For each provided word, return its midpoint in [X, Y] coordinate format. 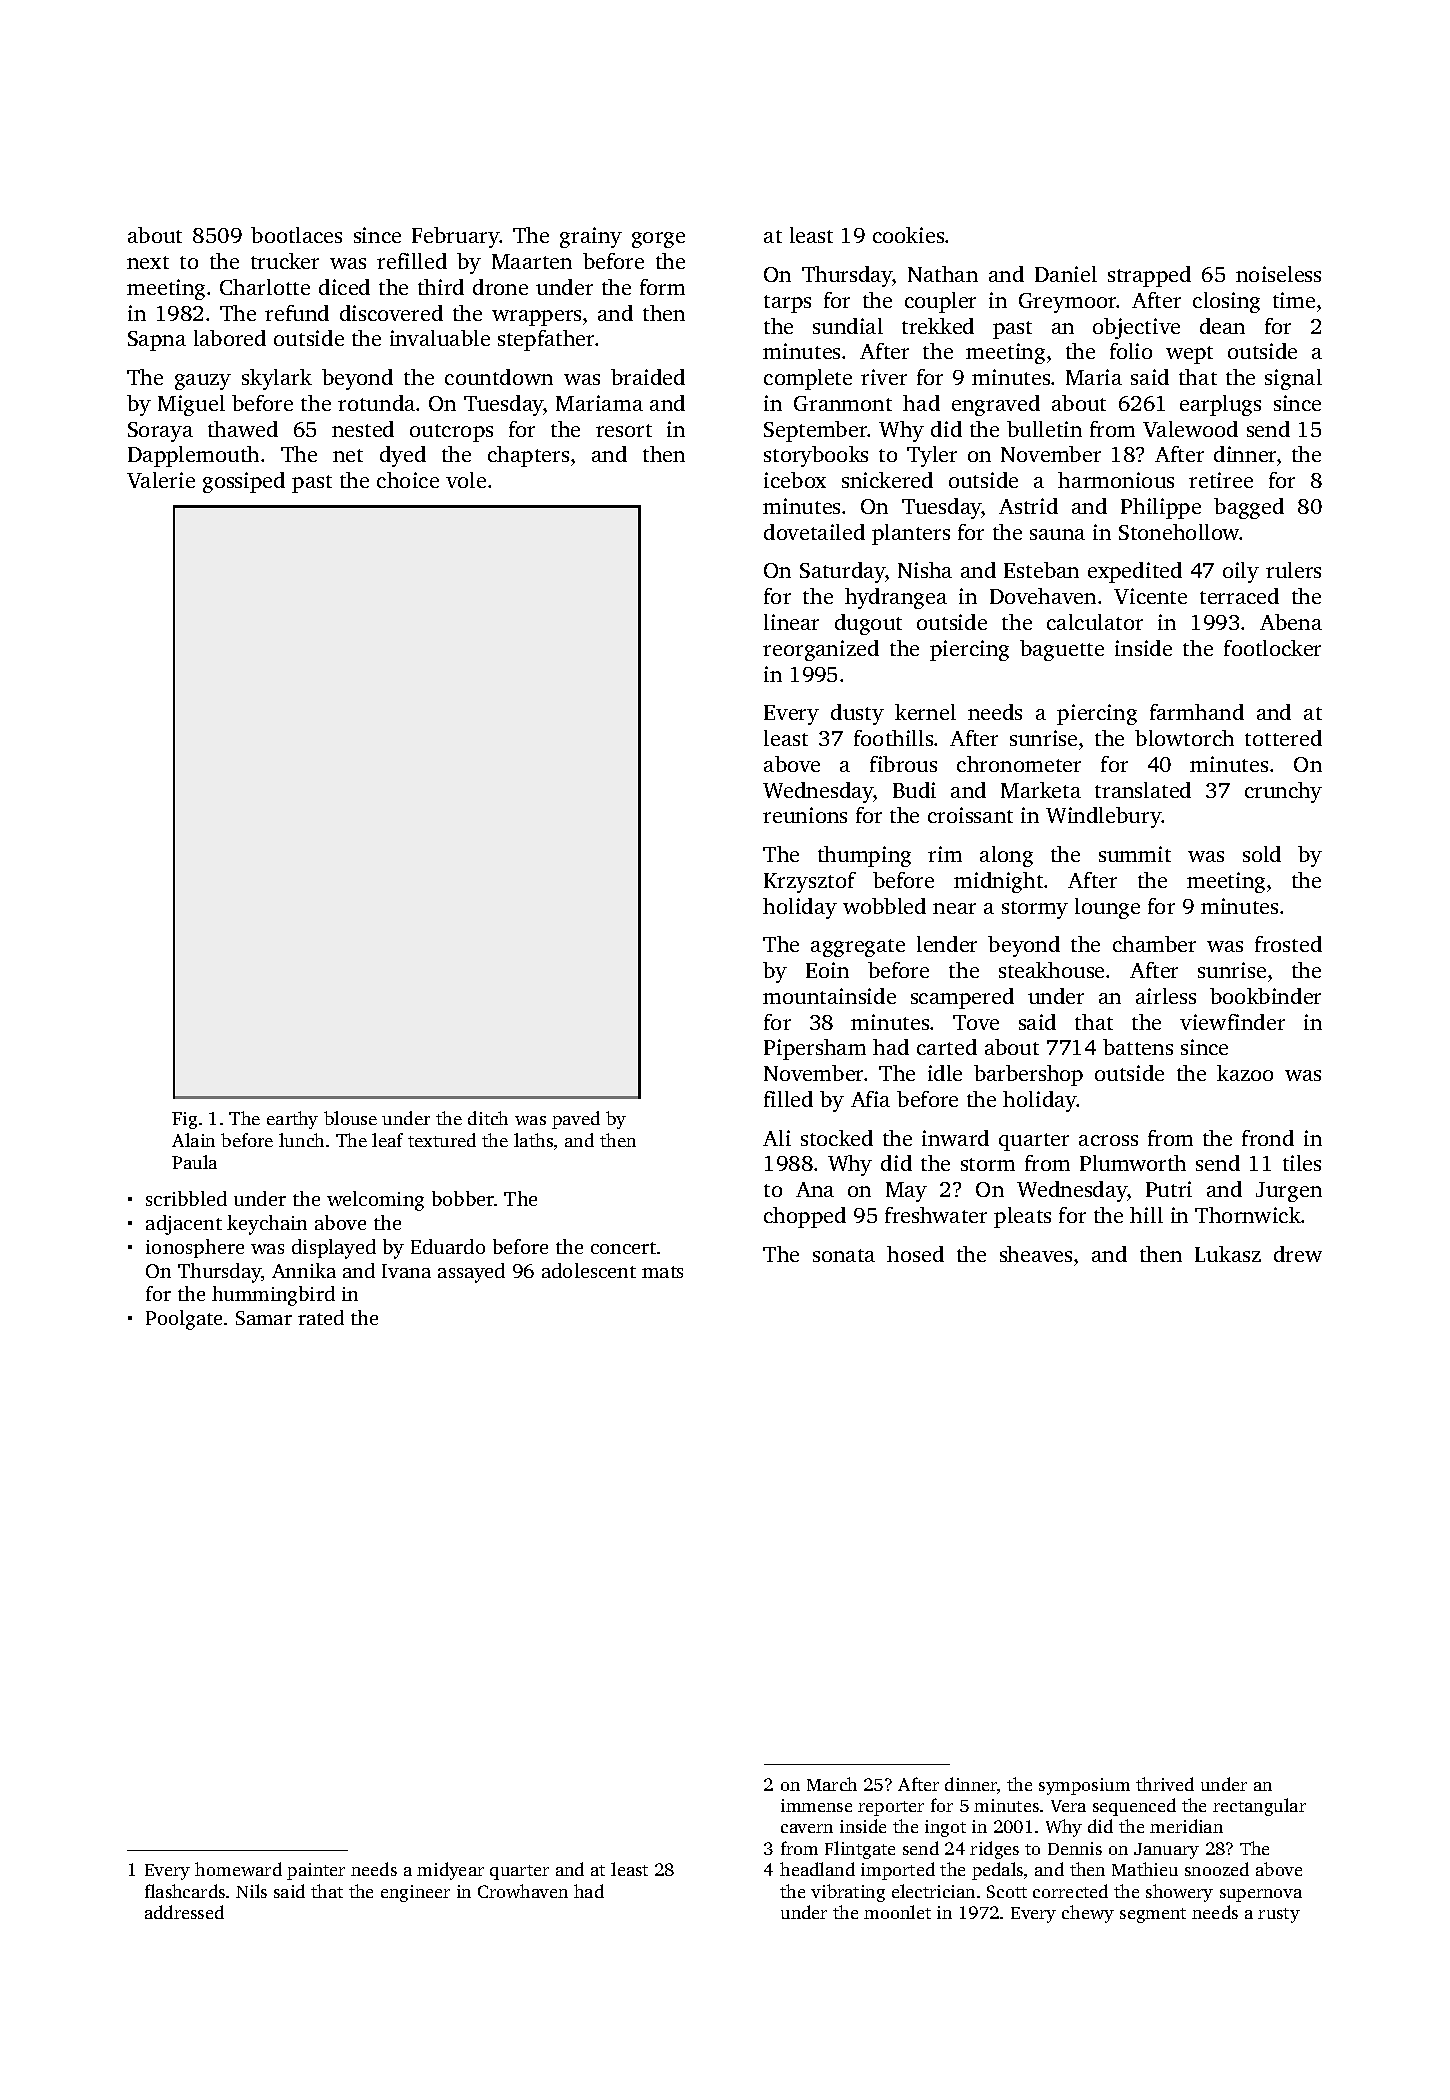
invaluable [440, 338]
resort [624, 430]
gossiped [244, 482]
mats [662, 1272]
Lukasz [1228, 1254]
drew [1298, 1254]
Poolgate [184, 1320]
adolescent [589, 1270]
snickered [887, 480]
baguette [1062, 650]
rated [321, 1317]
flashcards [185, 1891]
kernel [925, 712]
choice [408, 480]
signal [1293, 379]
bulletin [1044, 429]
